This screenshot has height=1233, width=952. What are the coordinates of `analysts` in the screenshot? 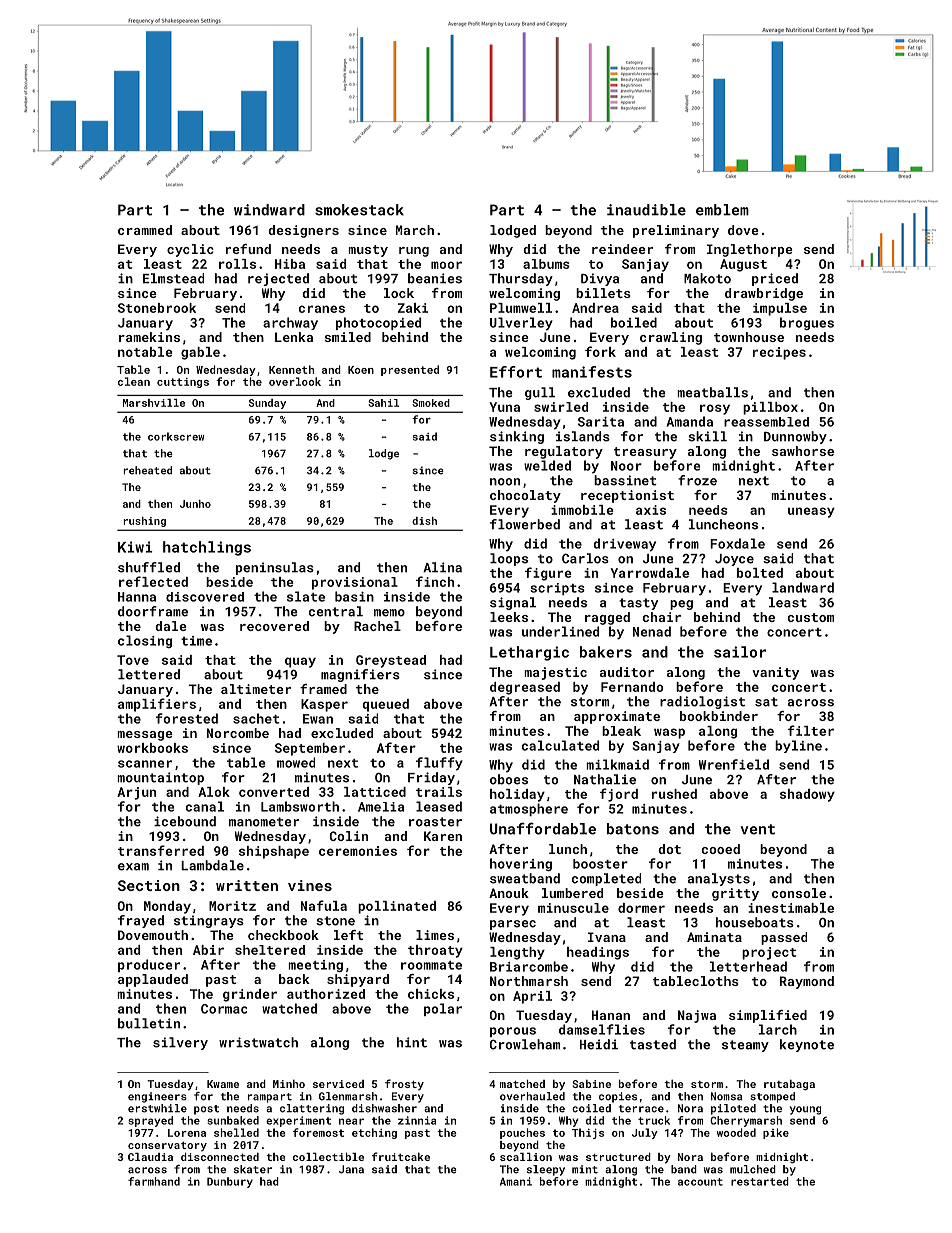 It's located at (719, 879).
